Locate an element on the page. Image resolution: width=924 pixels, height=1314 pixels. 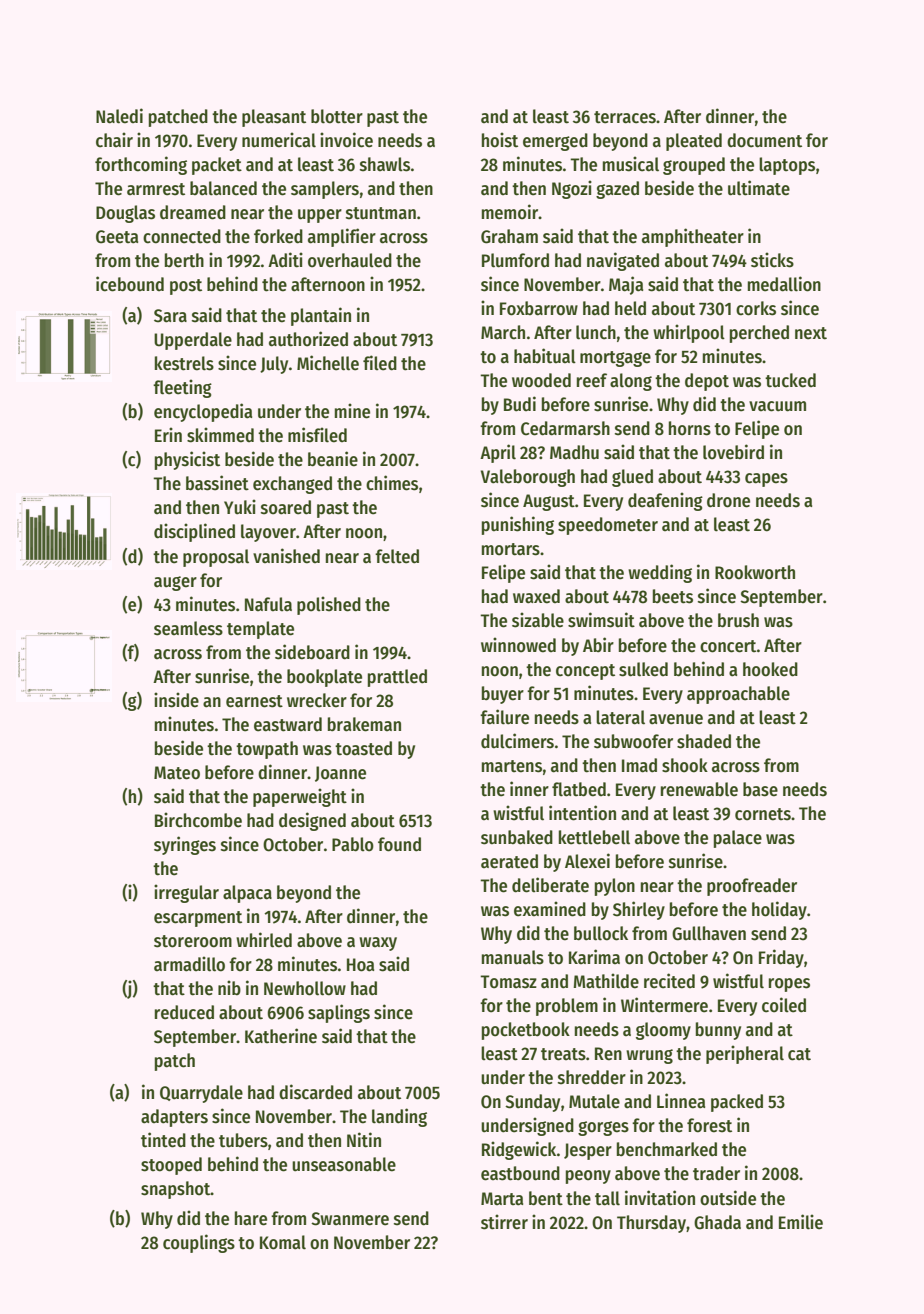
chair is located at coordinates (114, 140).
